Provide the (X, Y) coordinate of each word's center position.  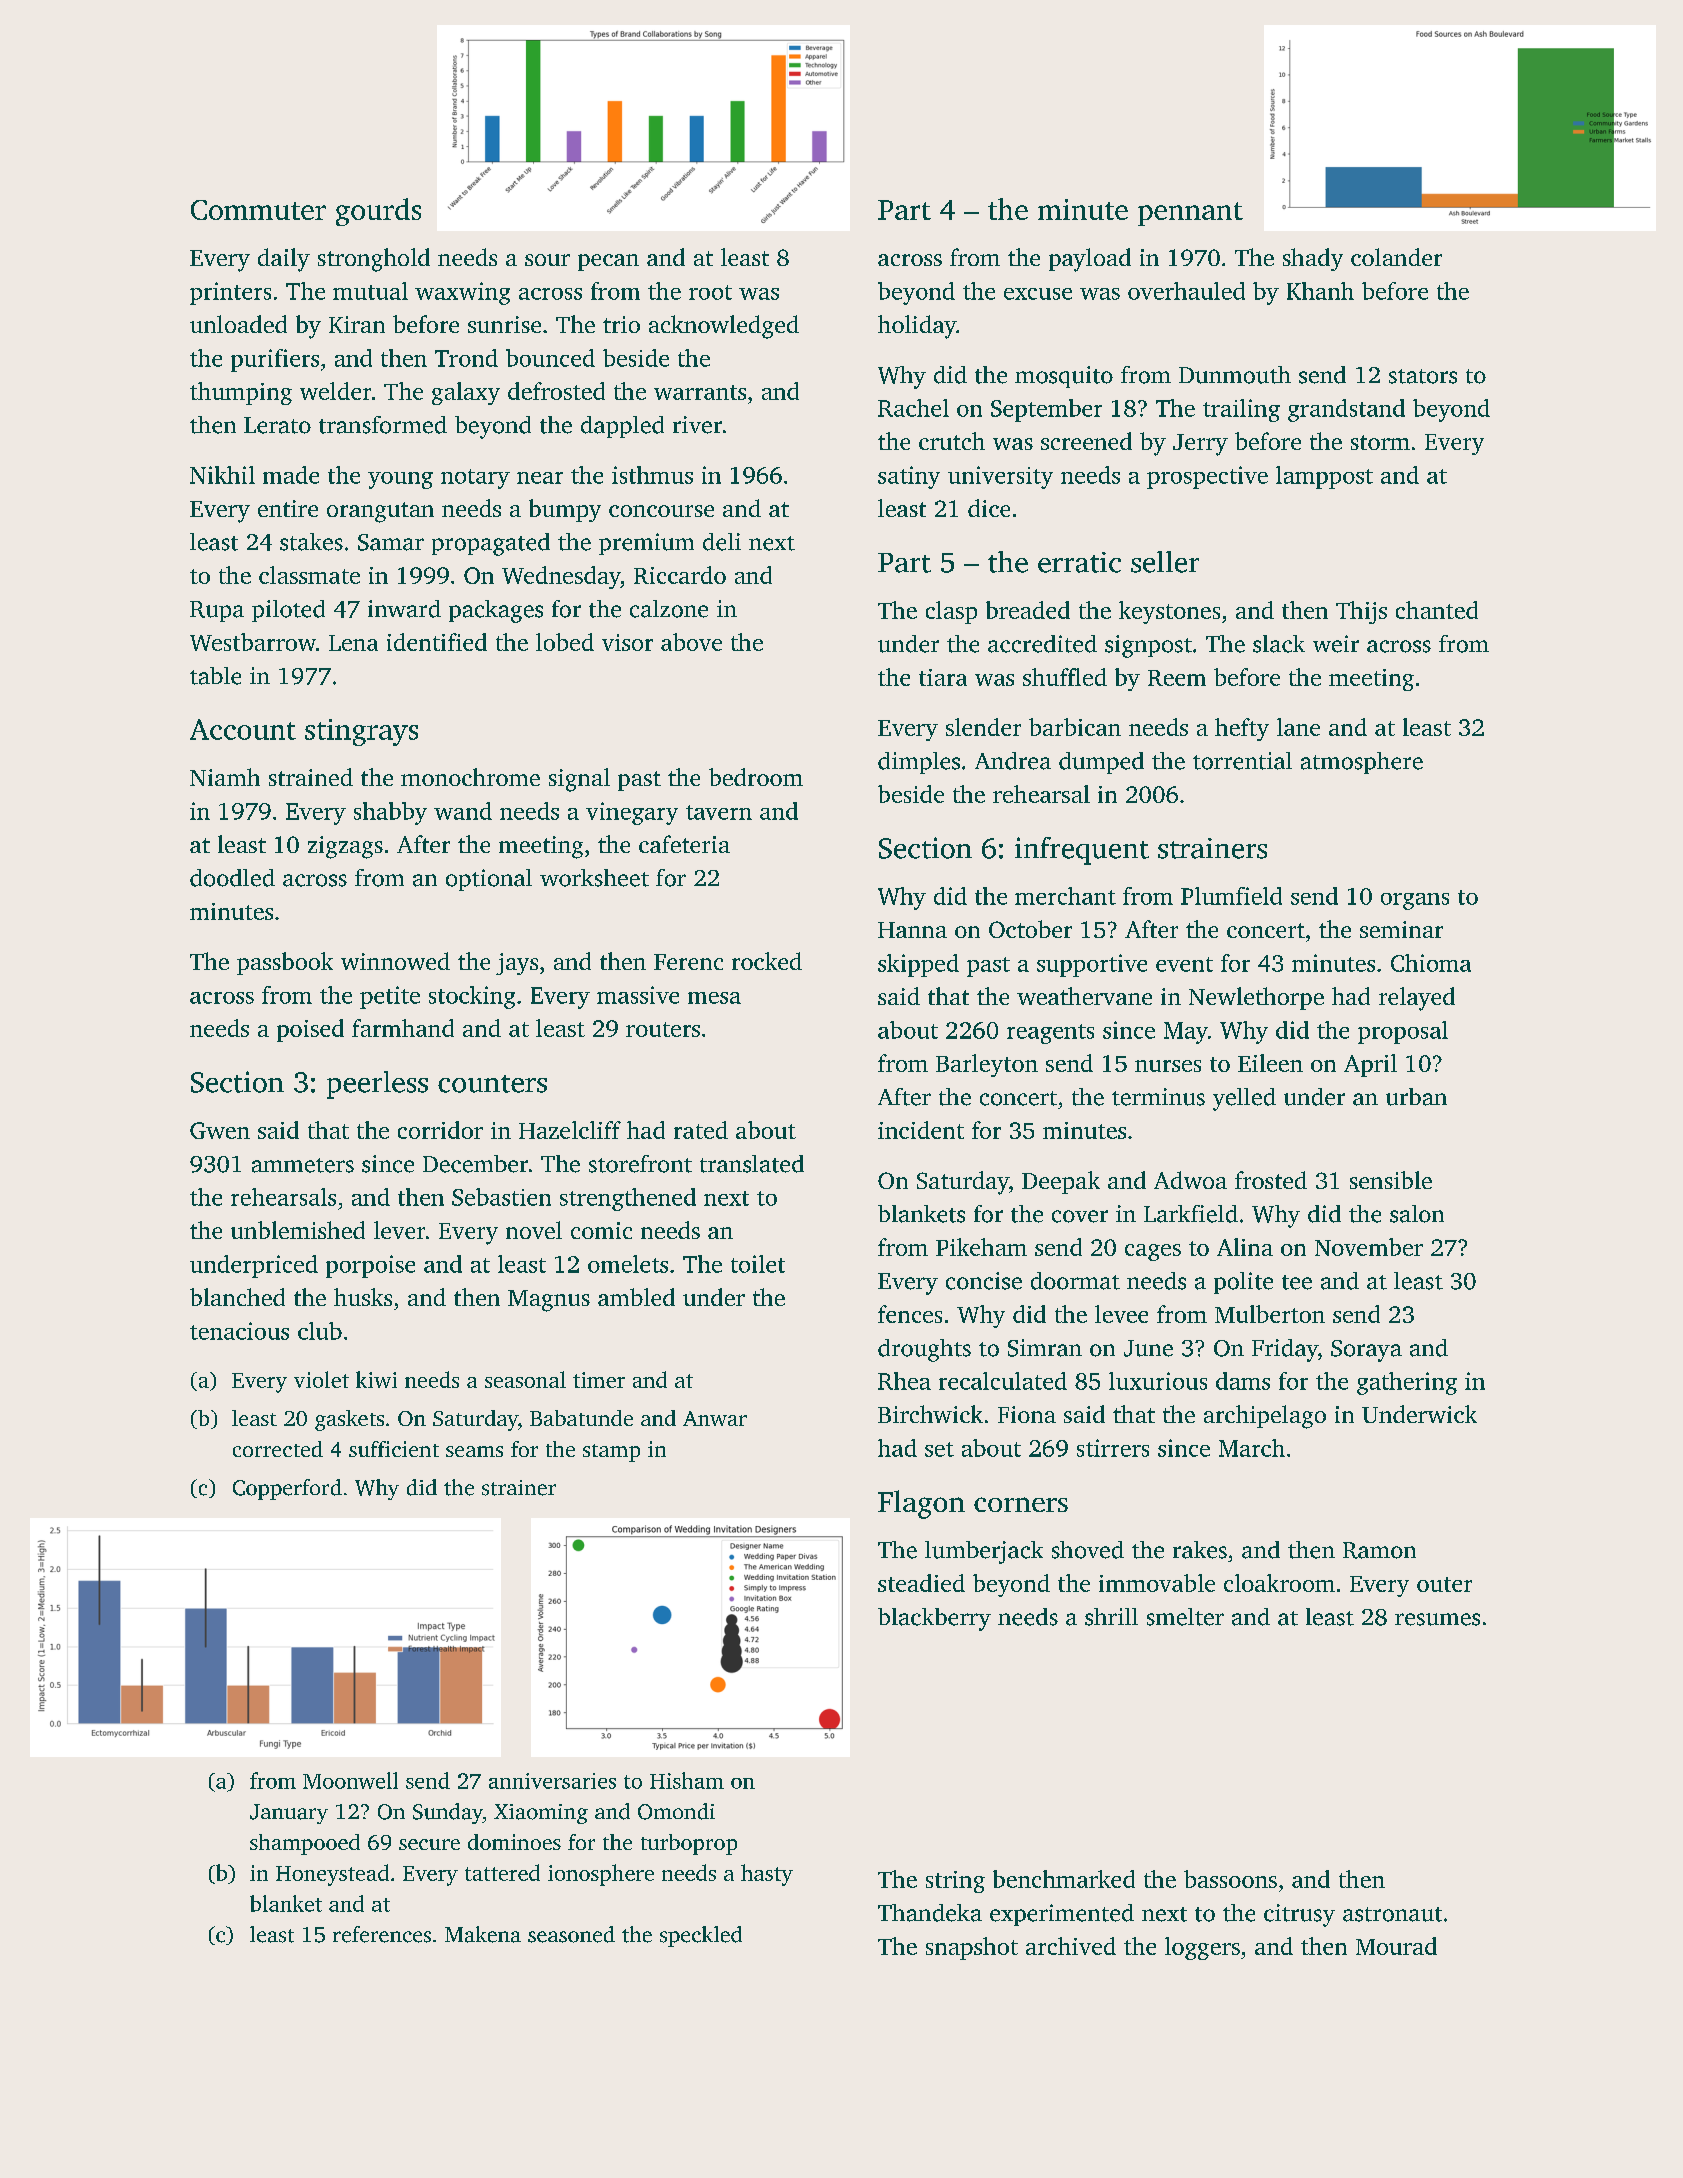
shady (1313, 259)
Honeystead (332, 1875)
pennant (1190, 214)
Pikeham (981, 1247)
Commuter (258, 210)
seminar (1401, 929)
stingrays (361, 732)
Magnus (549, 1301)
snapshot (972, 1948)
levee (1121, 1314)
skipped (918, 965)
